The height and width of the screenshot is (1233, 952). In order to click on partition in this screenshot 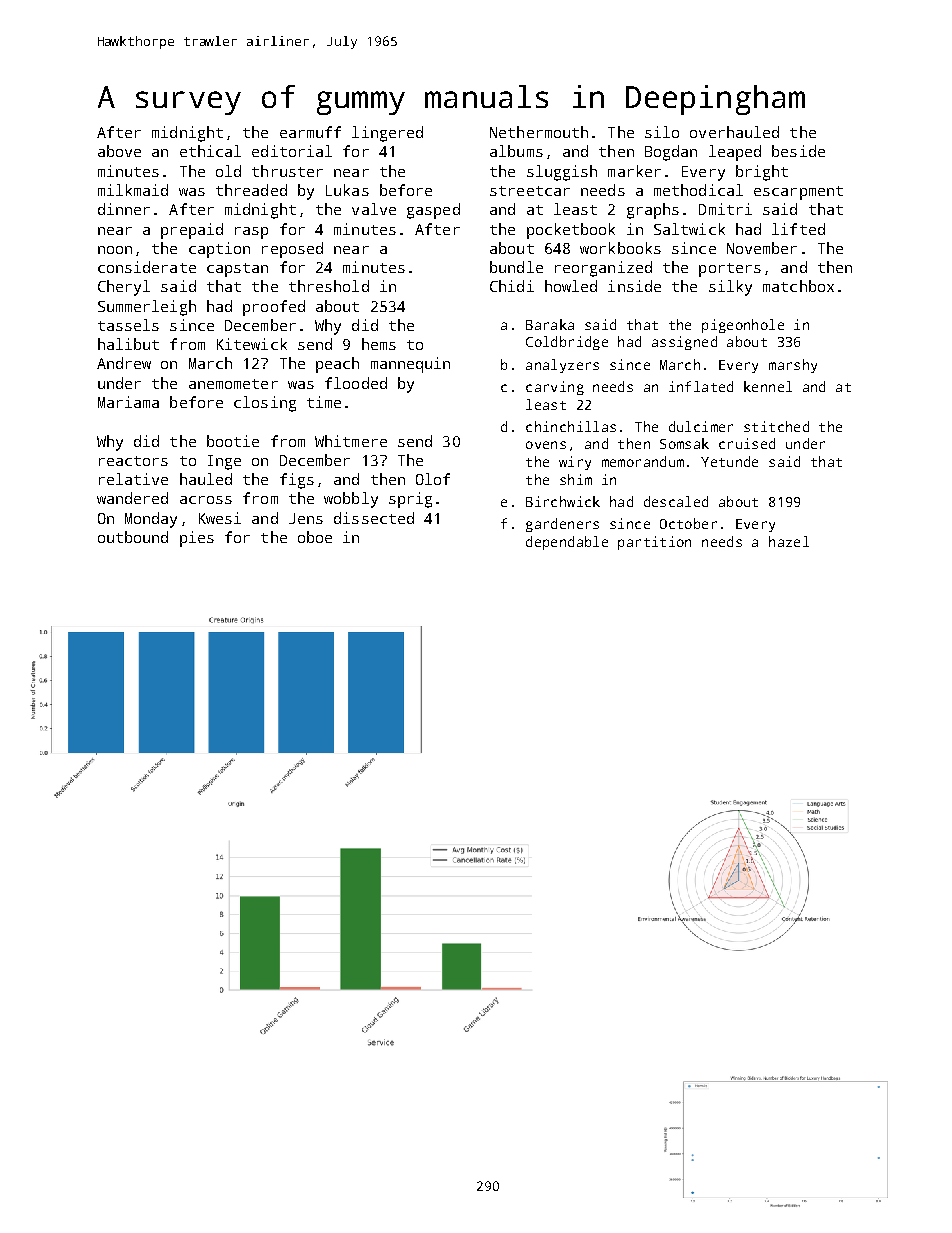, I will do `click(654, 543)`.
